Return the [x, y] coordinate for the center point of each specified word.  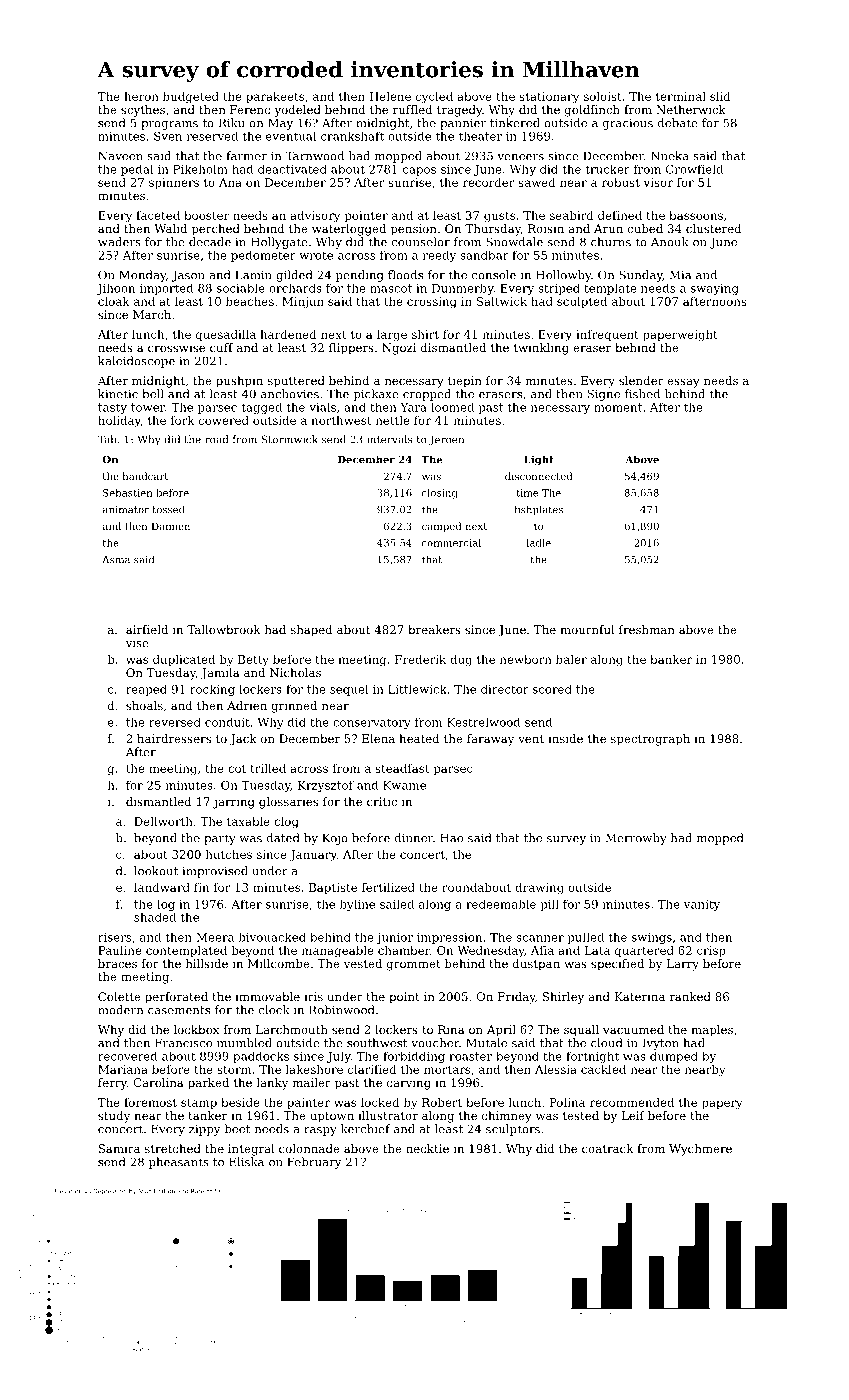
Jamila [220, 674]
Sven [168, 136]
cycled [434, 98]
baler [571, 659]
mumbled [244, 1043]
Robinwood [342, 1010]
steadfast [402, 768]
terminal [681, 96]
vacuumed [633, 1029]
